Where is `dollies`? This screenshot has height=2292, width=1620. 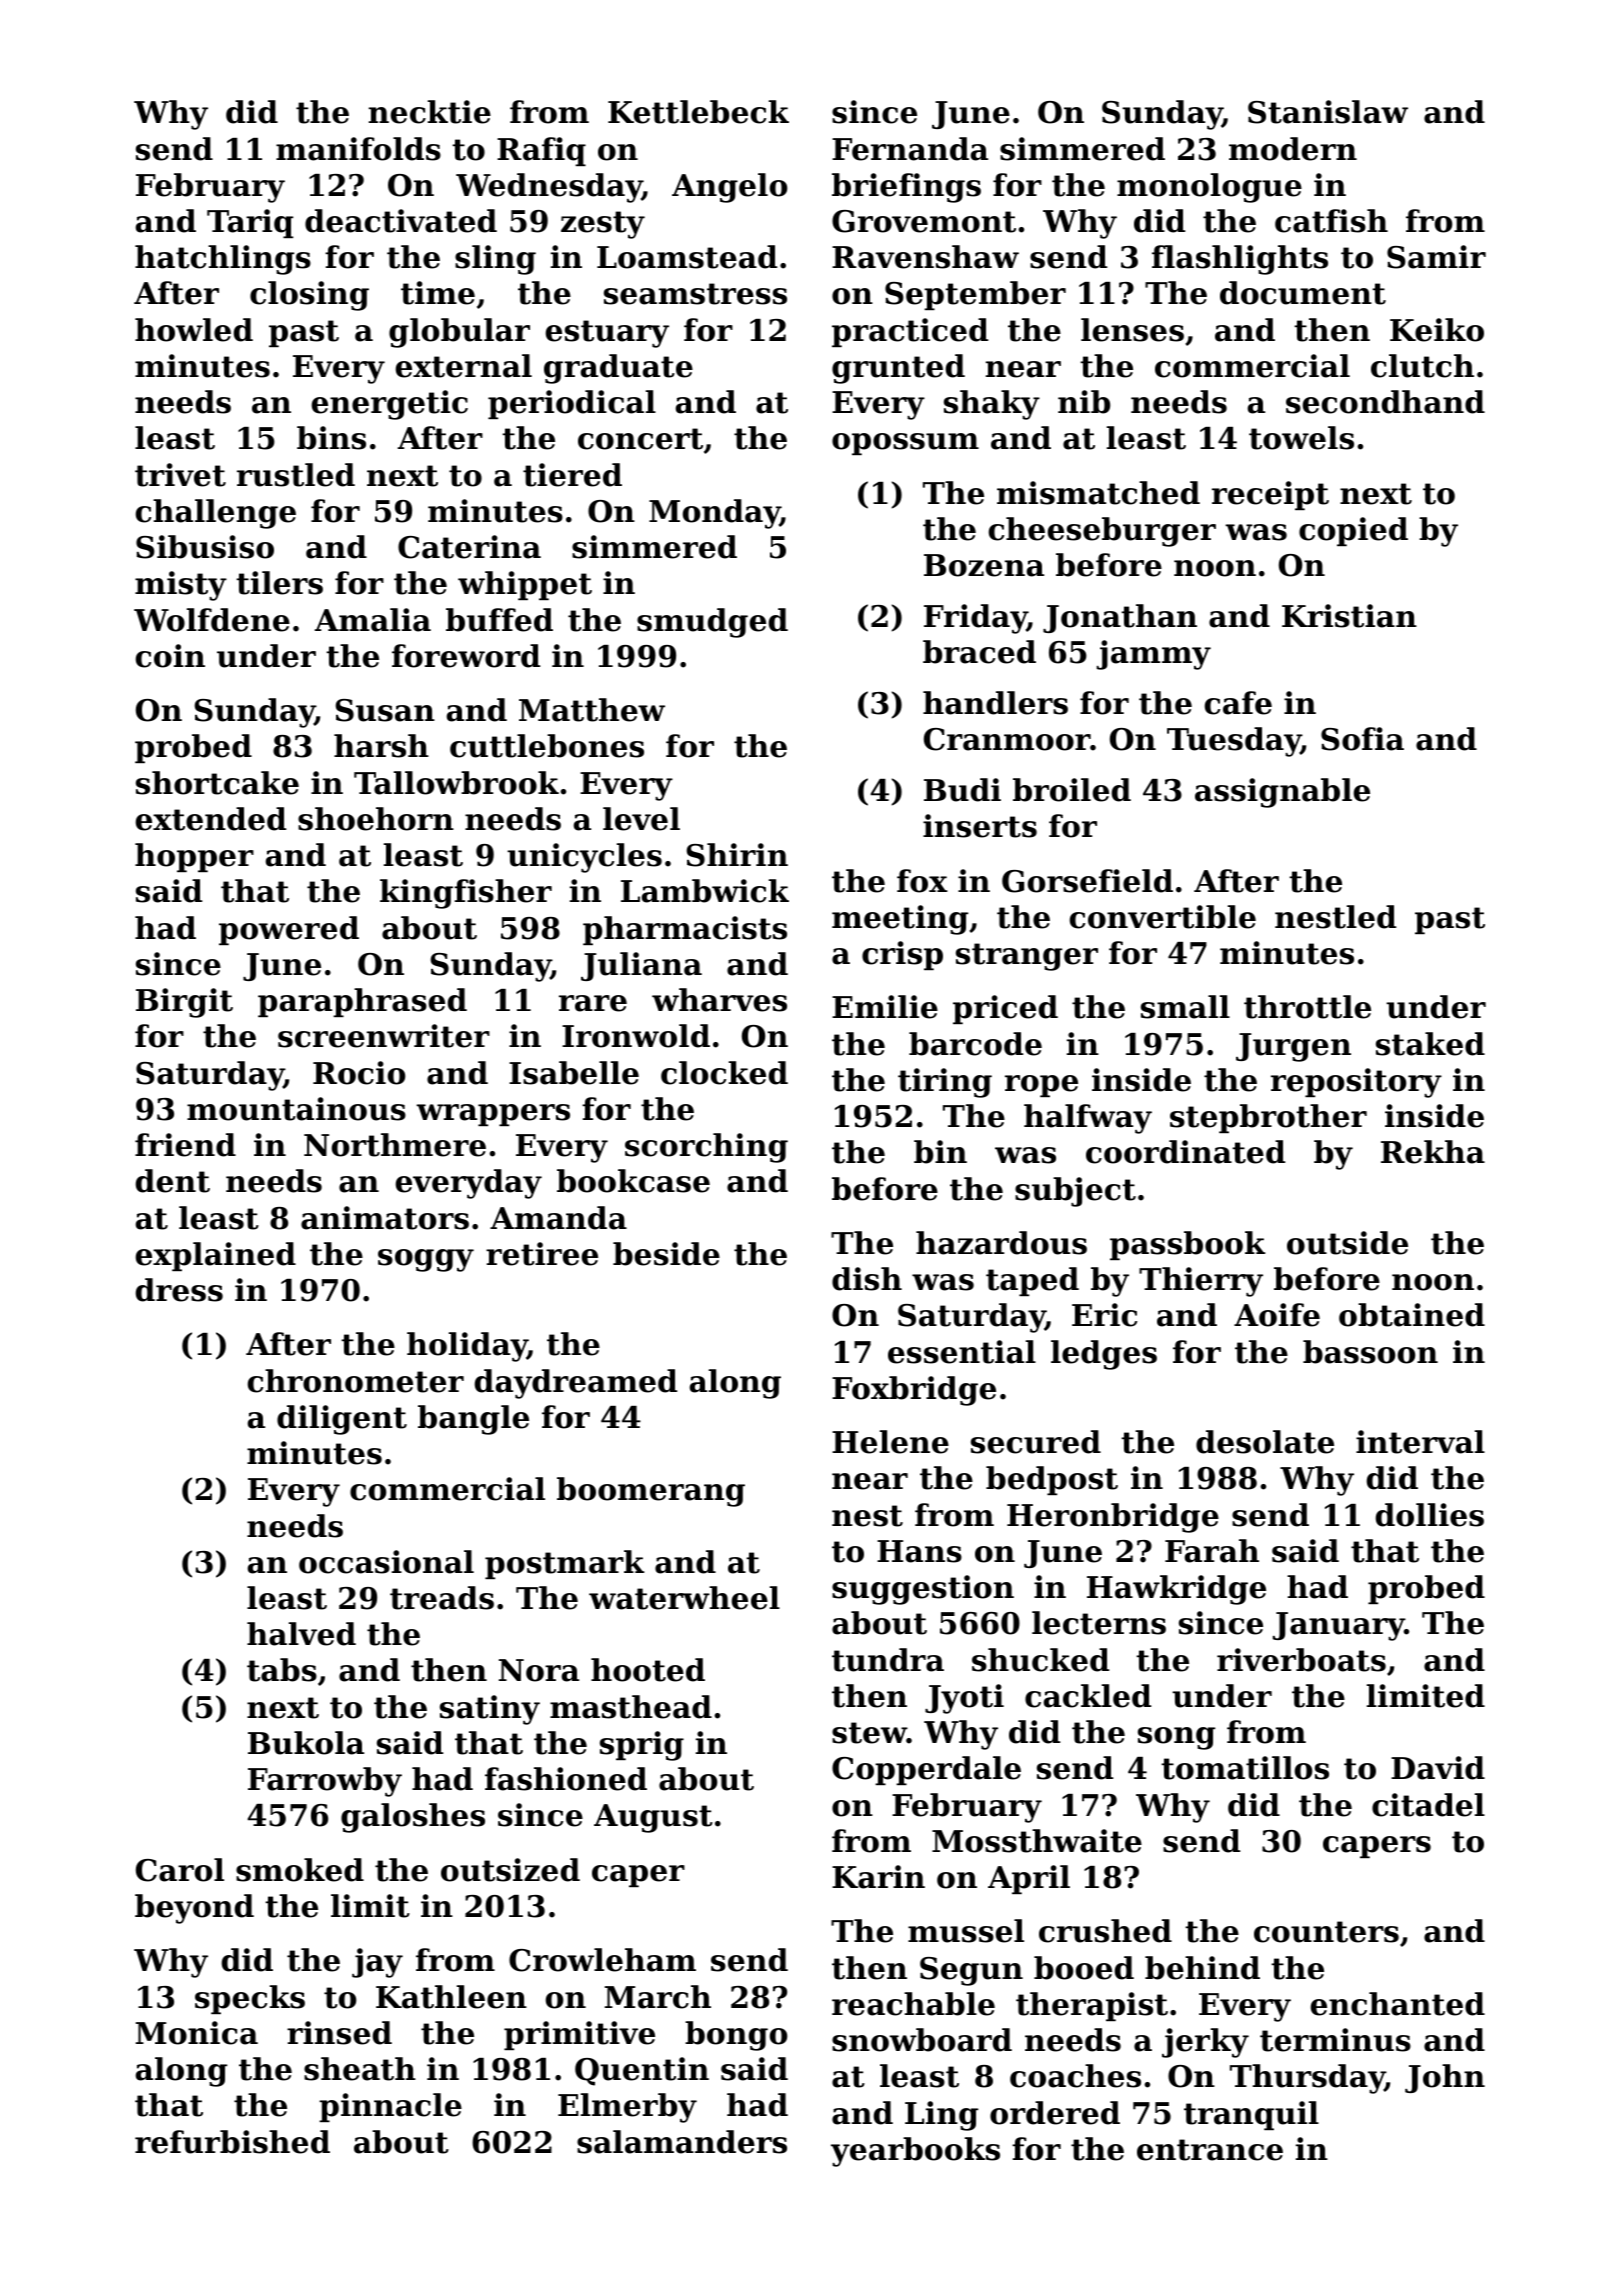 dollies is located at coordinates (1430, 1515).
